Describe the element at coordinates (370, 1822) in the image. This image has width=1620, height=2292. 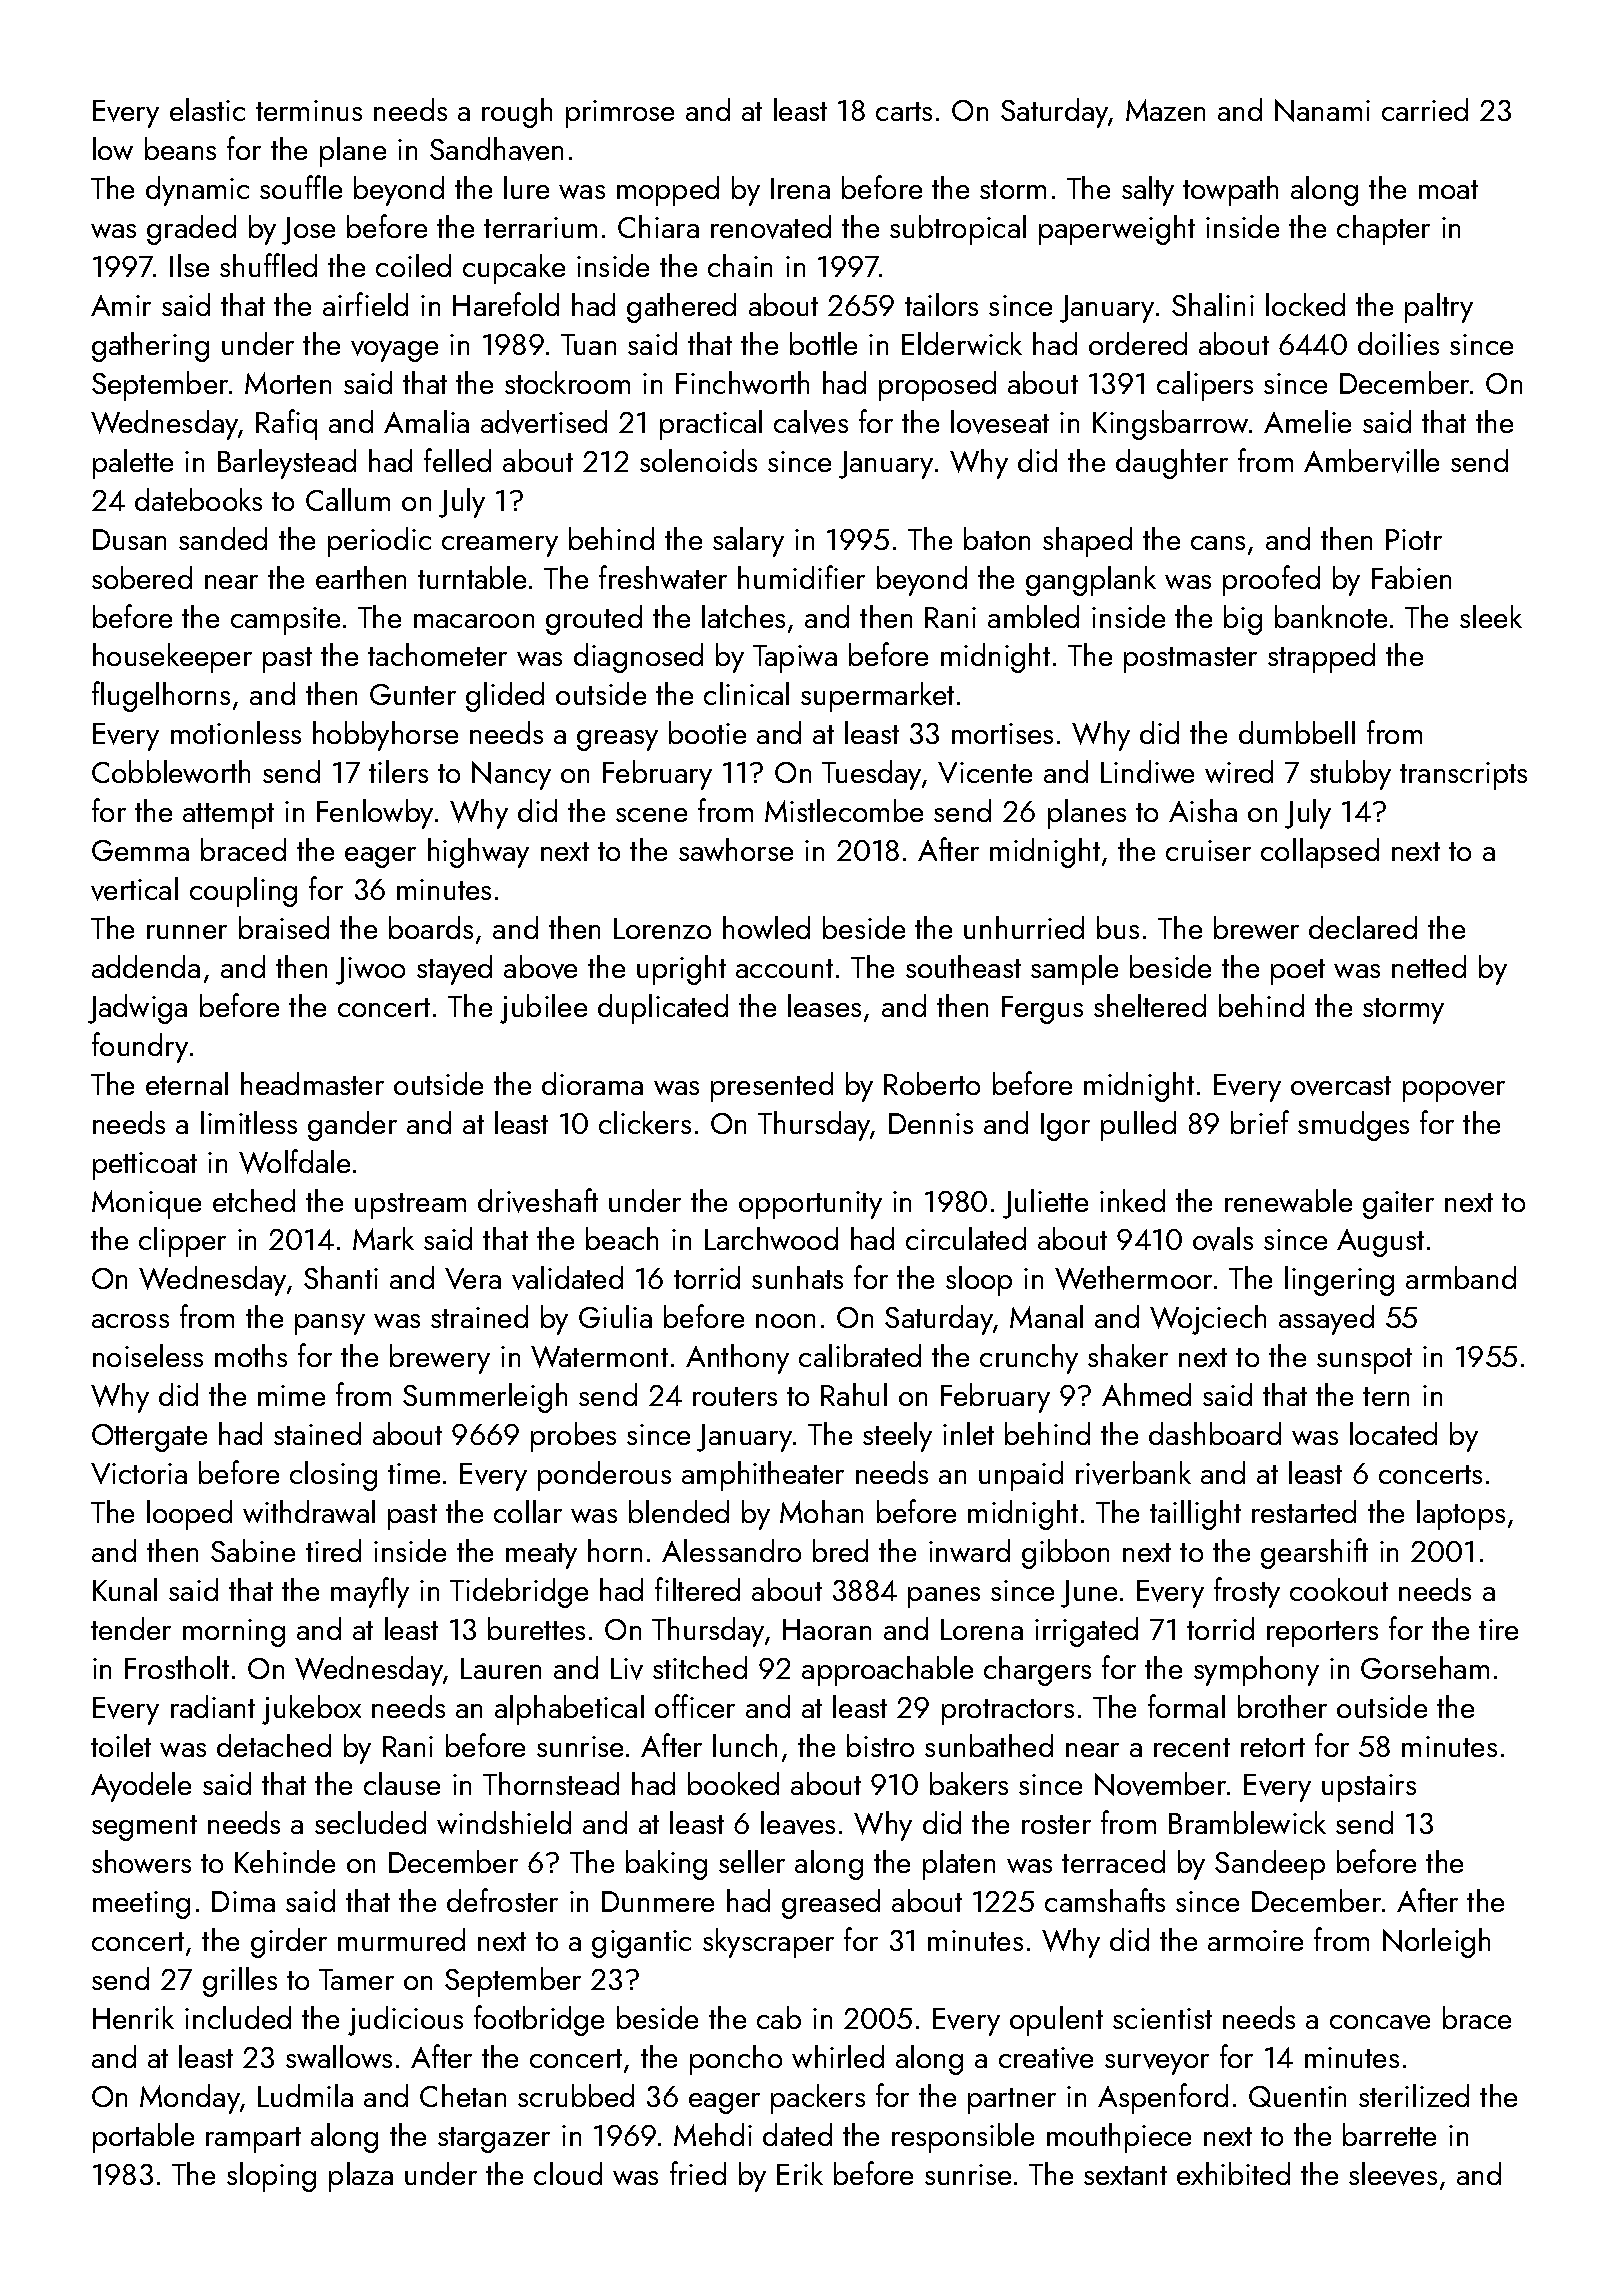
I see `secluded` at that location.
